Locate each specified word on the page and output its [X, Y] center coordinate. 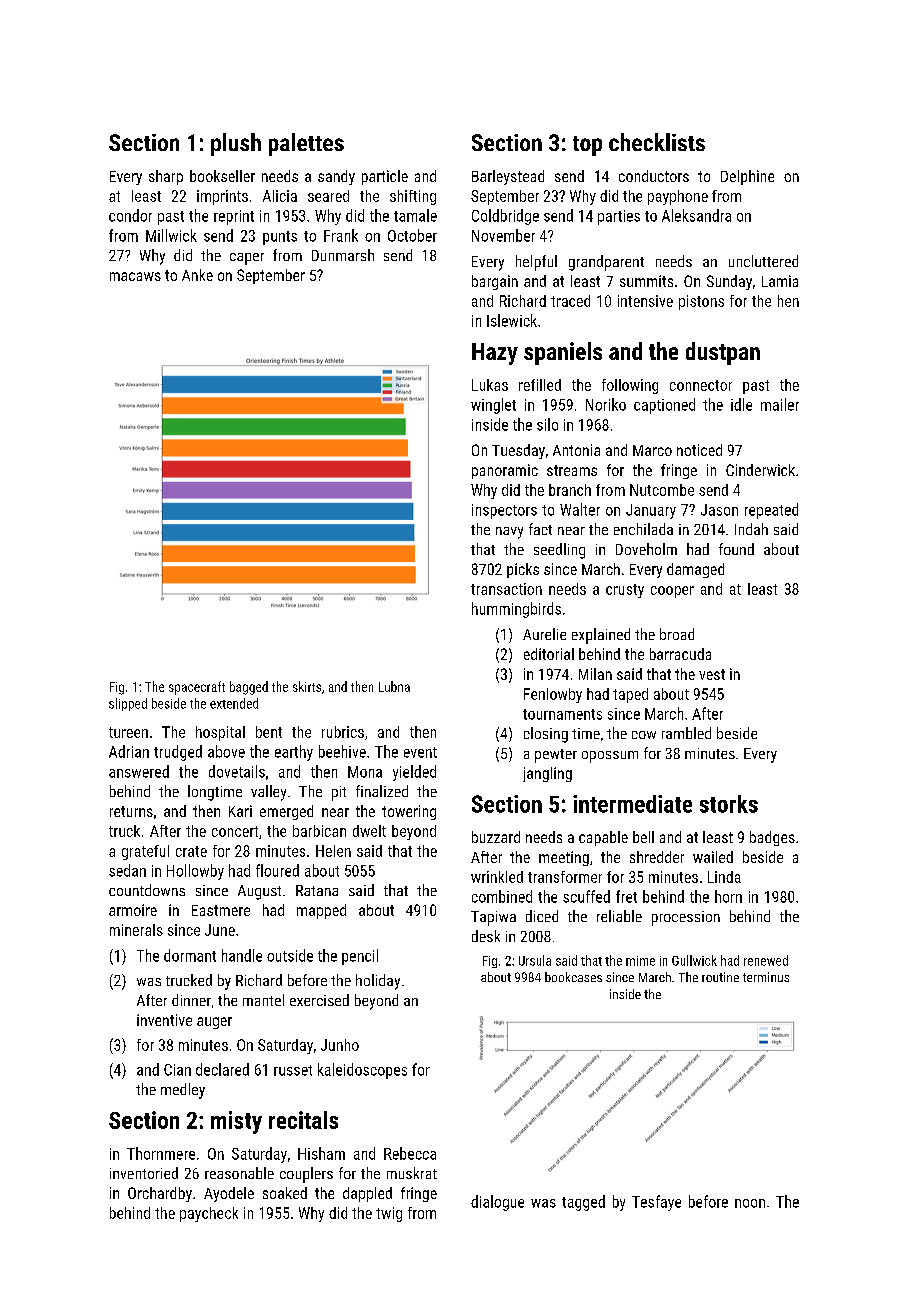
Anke [197, 275]
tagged [583, 1203]
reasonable [239, 1173]
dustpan [723, 353]
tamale [415, 215]
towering [409, 812]
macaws [135, 276]
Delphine [747, 177]
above [226, 751]
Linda [724, 877]
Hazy [495, 354]
